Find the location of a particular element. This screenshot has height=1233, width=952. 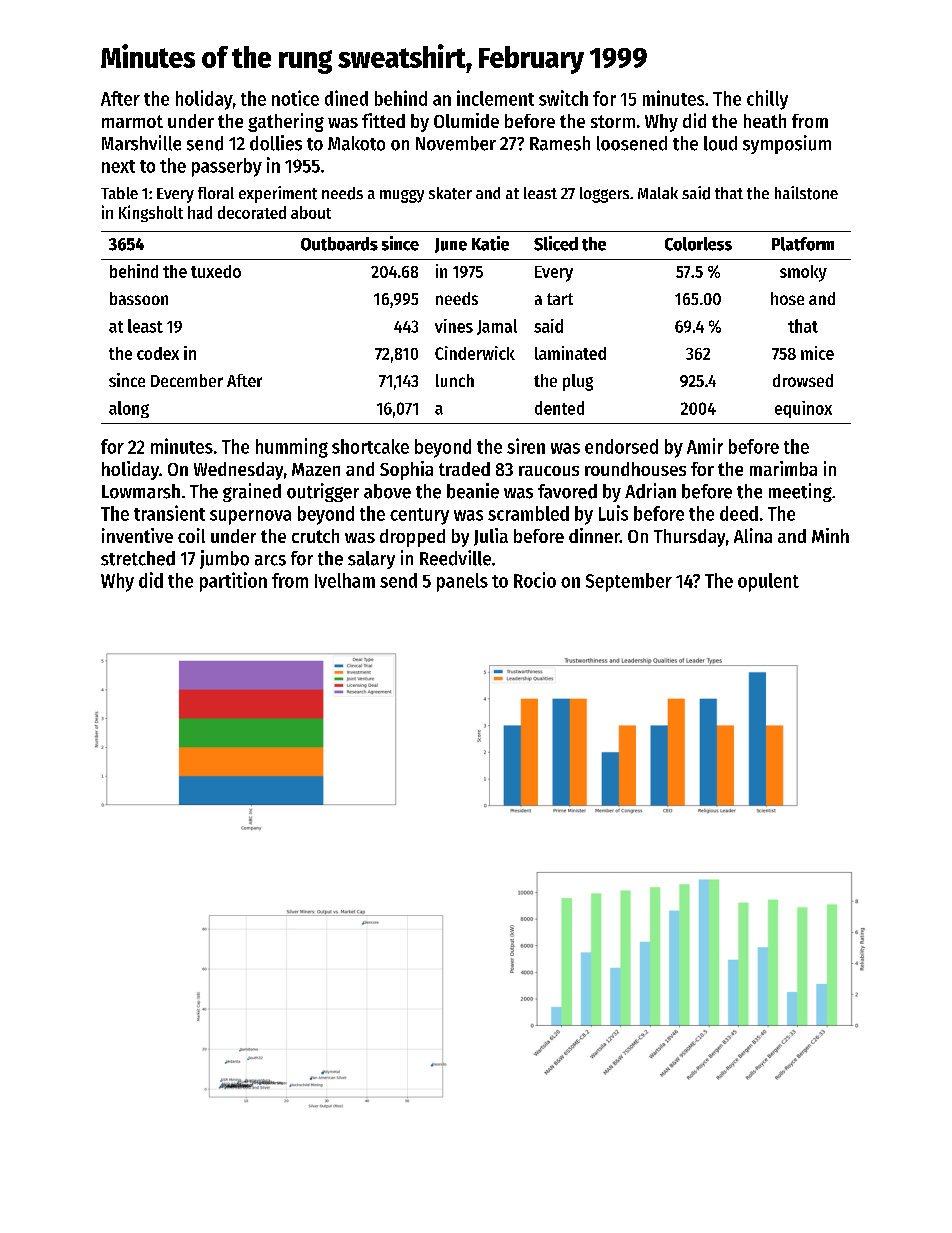

scrambled is located at coordinates (528, 513).
